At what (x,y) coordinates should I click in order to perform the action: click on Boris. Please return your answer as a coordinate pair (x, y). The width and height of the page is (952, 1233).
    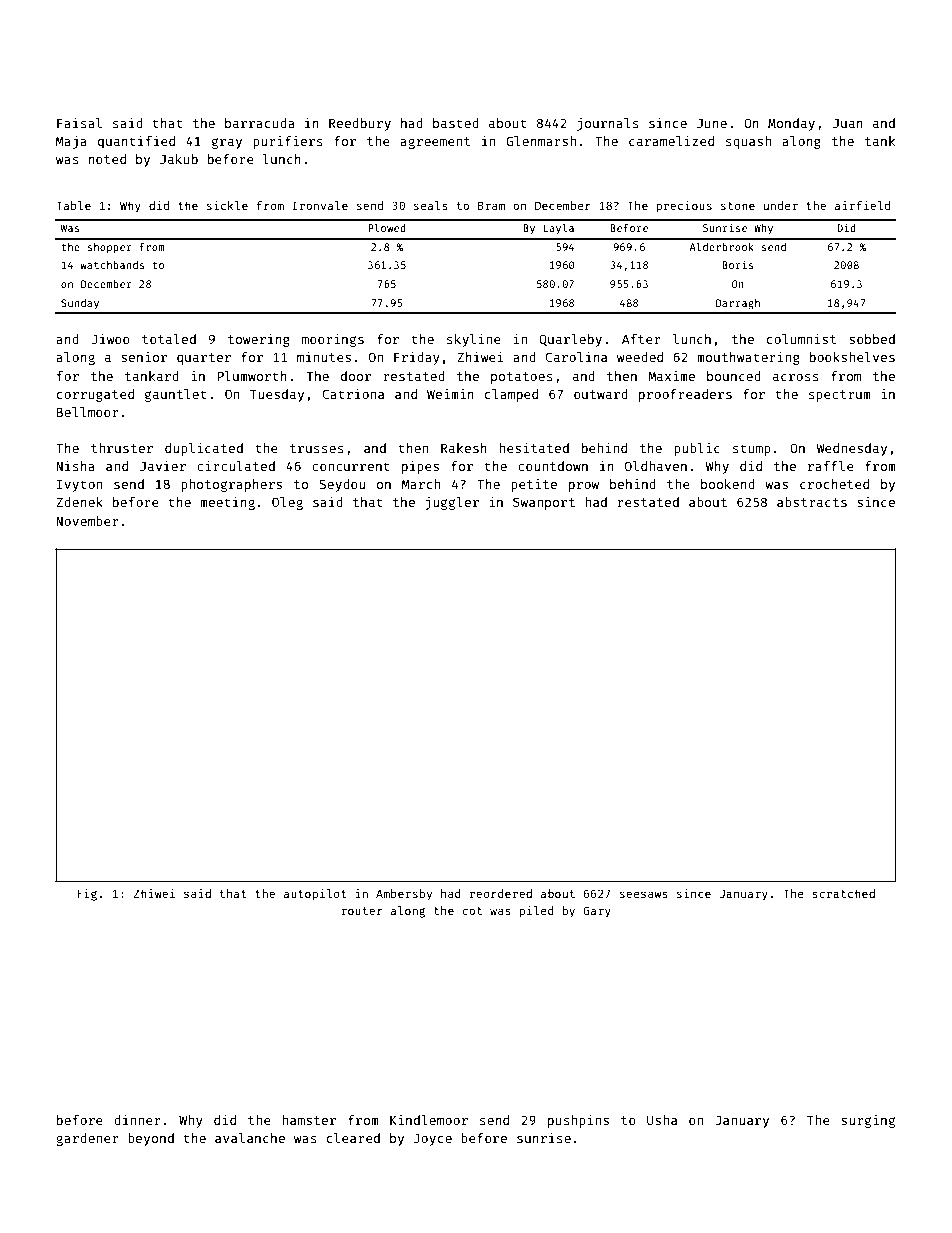
    Looking at the image, I should click on (737, 264).
